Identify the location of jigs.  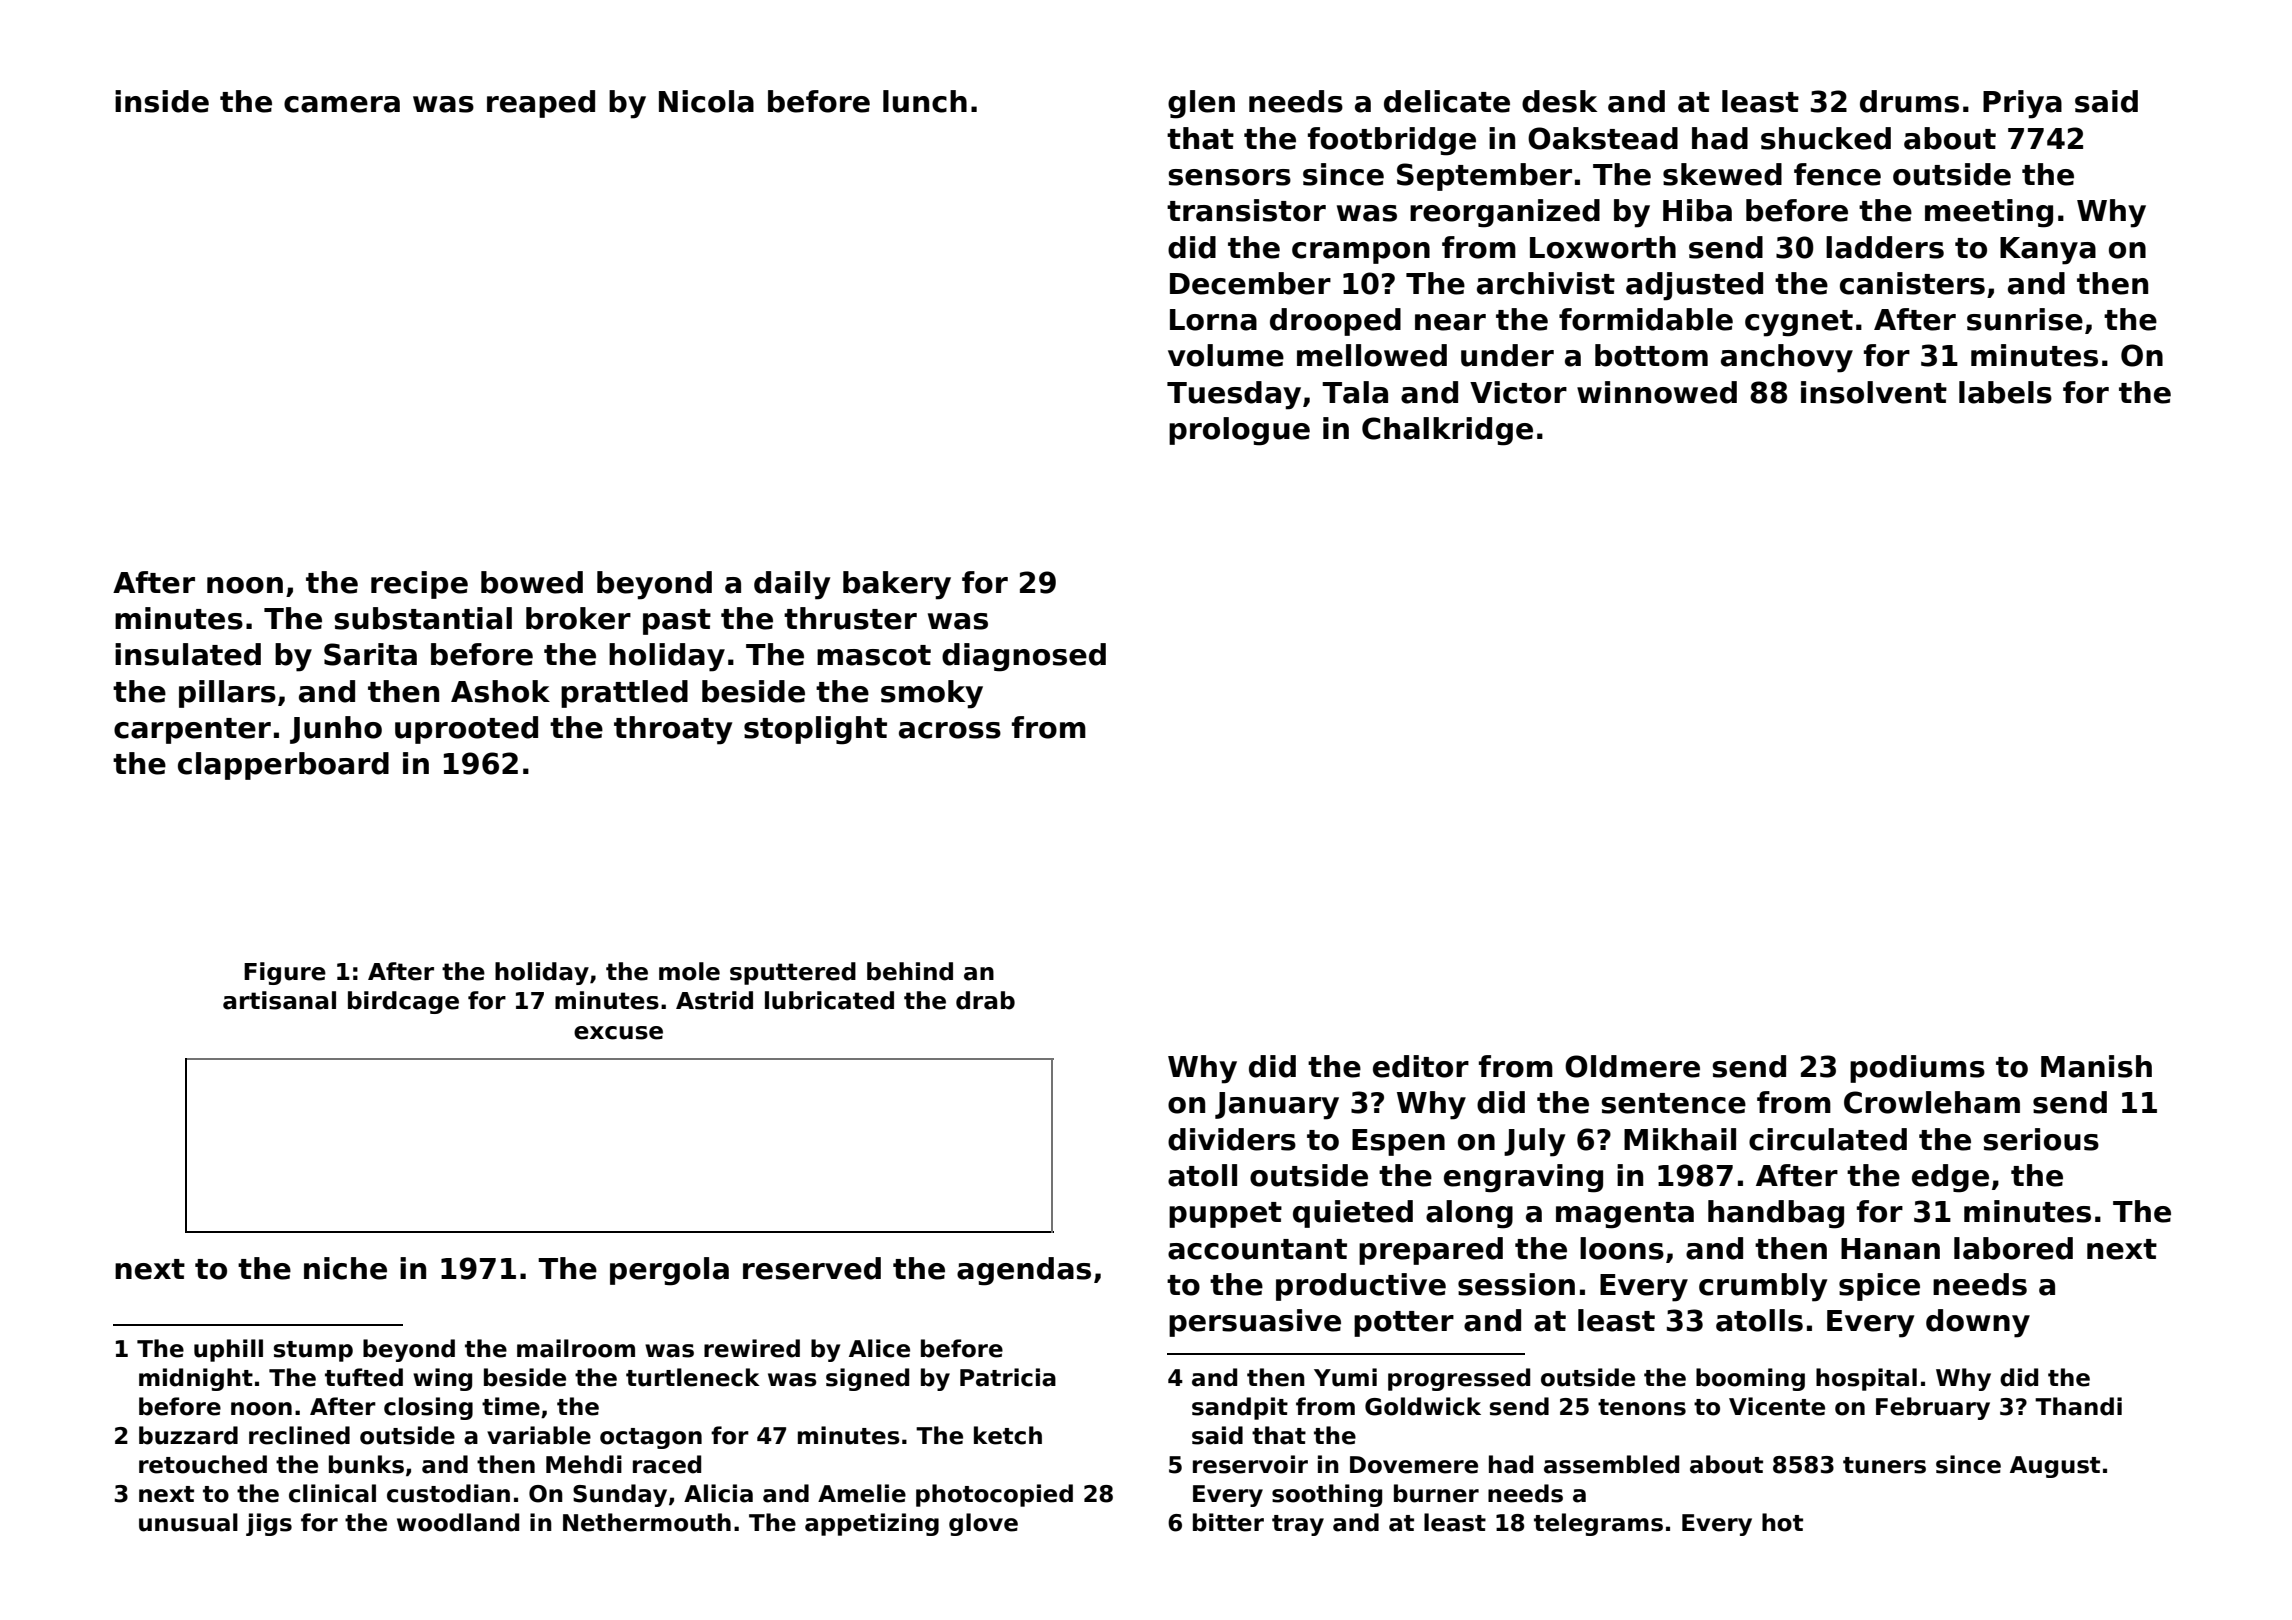
(269, 1524).
